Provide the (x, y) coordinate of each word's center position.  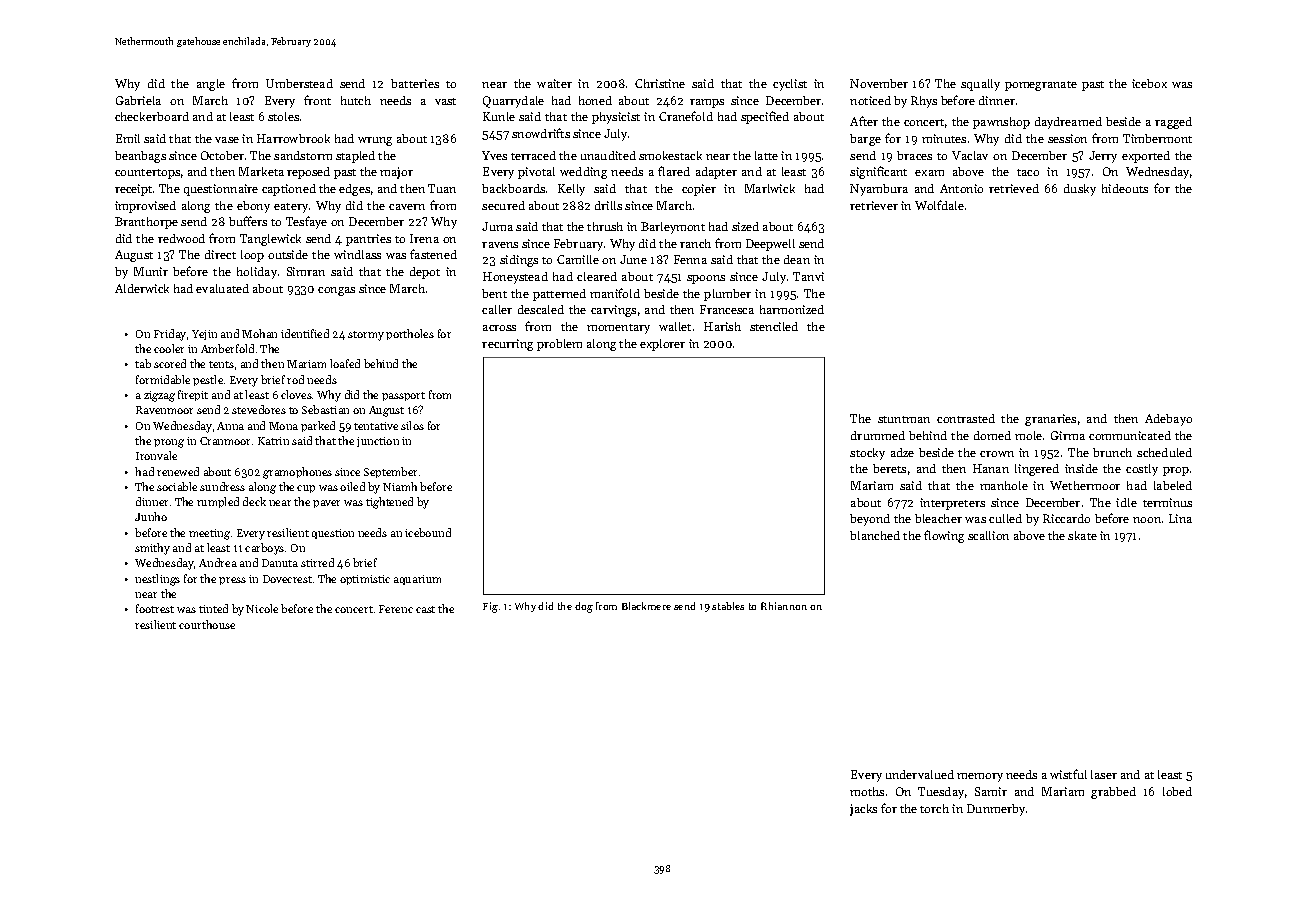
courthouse (207, 624)
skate (1082, 535)
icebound (428, 532)
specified (765, 117)
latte (766, 155)
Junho (151, 516)
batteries (415, 83)
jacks (863, 810)
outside (288, 254)
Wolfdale (939, 205)
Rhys (924, 102)
